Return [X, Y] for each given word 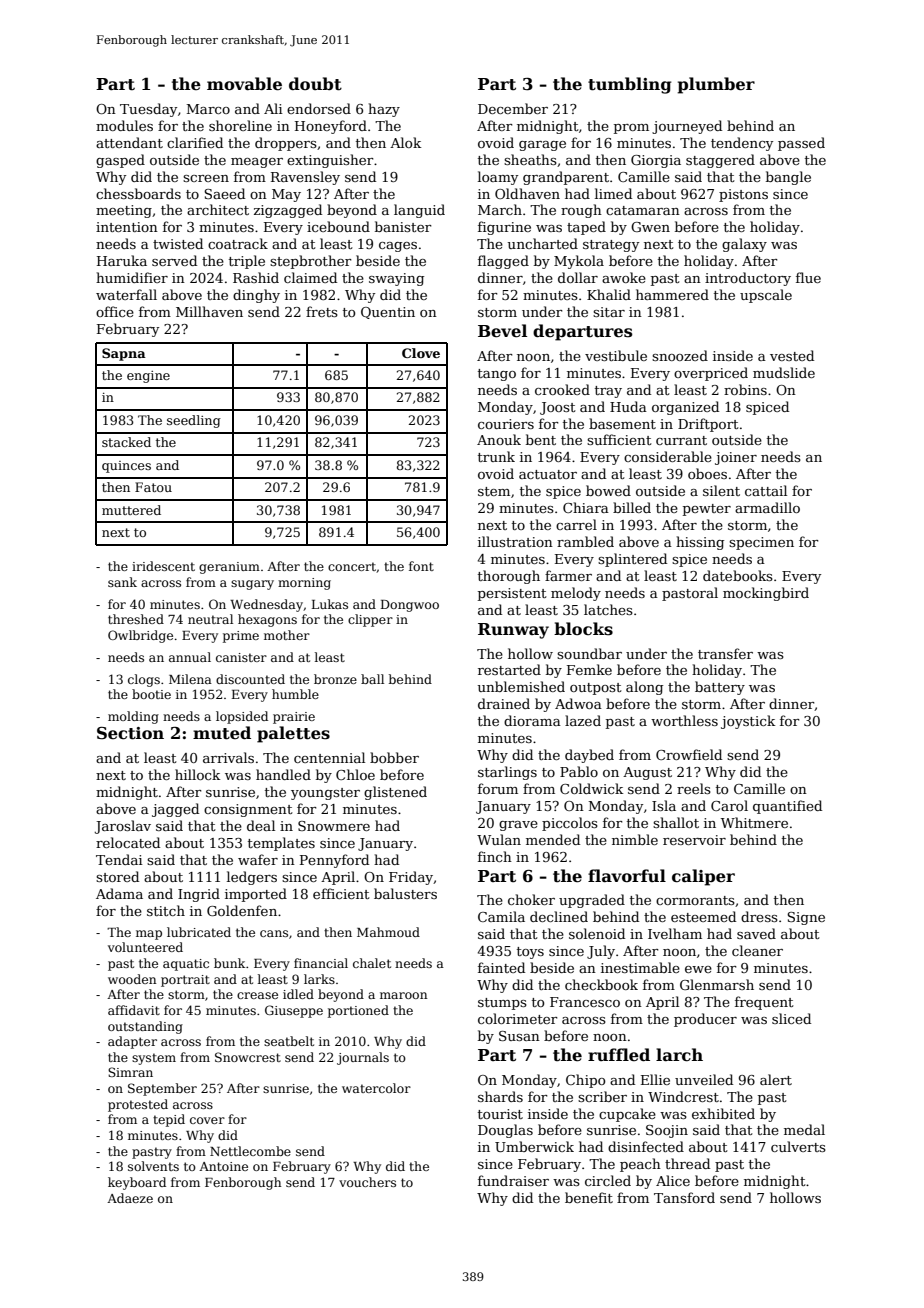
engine [148, 377]
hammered [672, 294]
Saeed [224, 193]
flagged [503, 262]
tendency [742, 144]
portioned [358, 1011]
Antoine [223, 1166]
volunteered [145, 947]
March [500, 209]
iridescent [163, 566]
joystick [748, 722]
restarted [509, 669]
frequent [764, 1003]
